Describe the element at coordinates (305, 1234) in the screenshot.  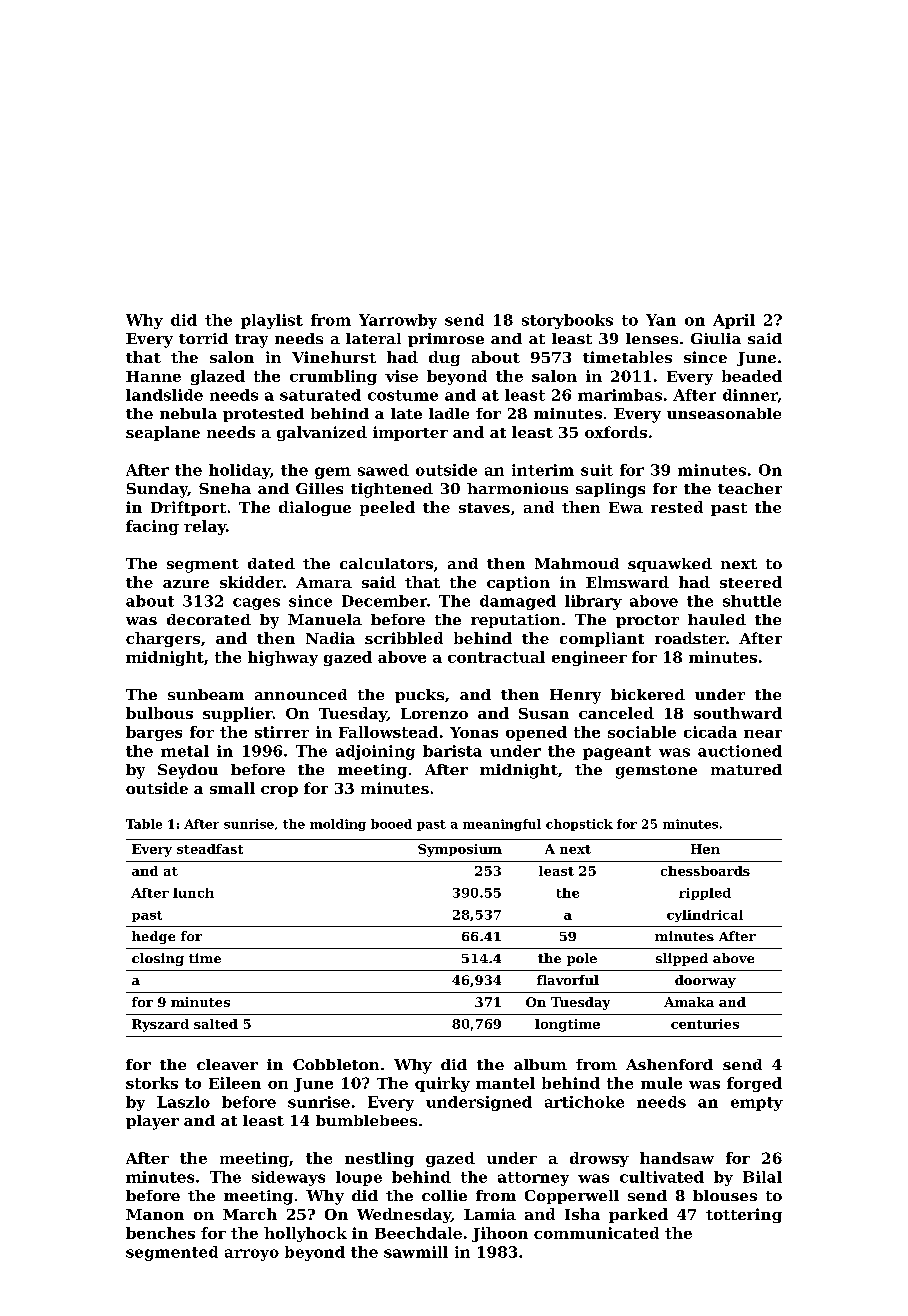
I see `hollyhock` at that location.
